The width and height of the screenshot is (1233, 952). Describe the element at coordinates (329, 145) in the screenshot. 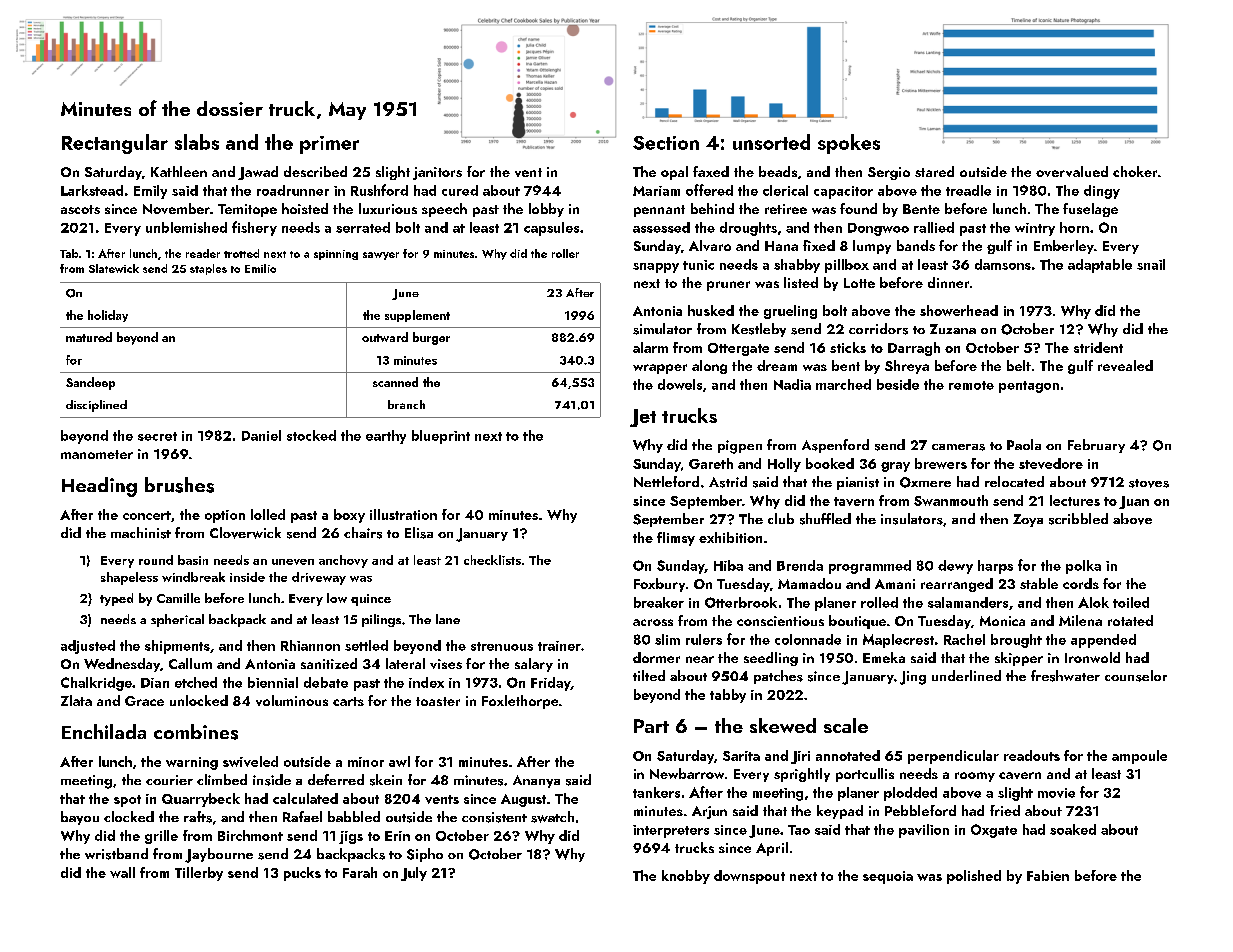

I see `primer` at that location.
